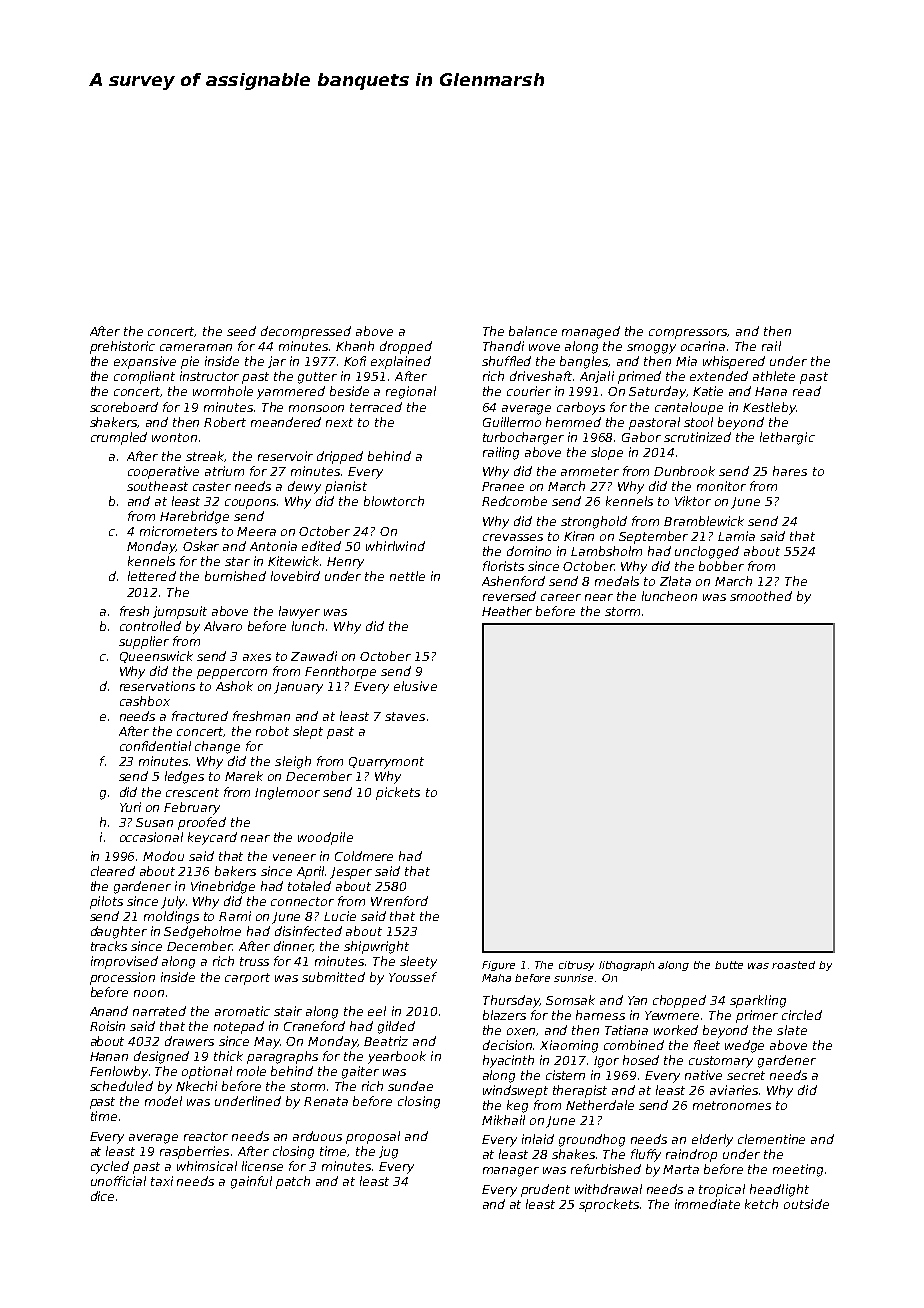 Image resolution: width=924 pixels, height=1308 pixels. I want to click on gainful, so click(251, 1182).
